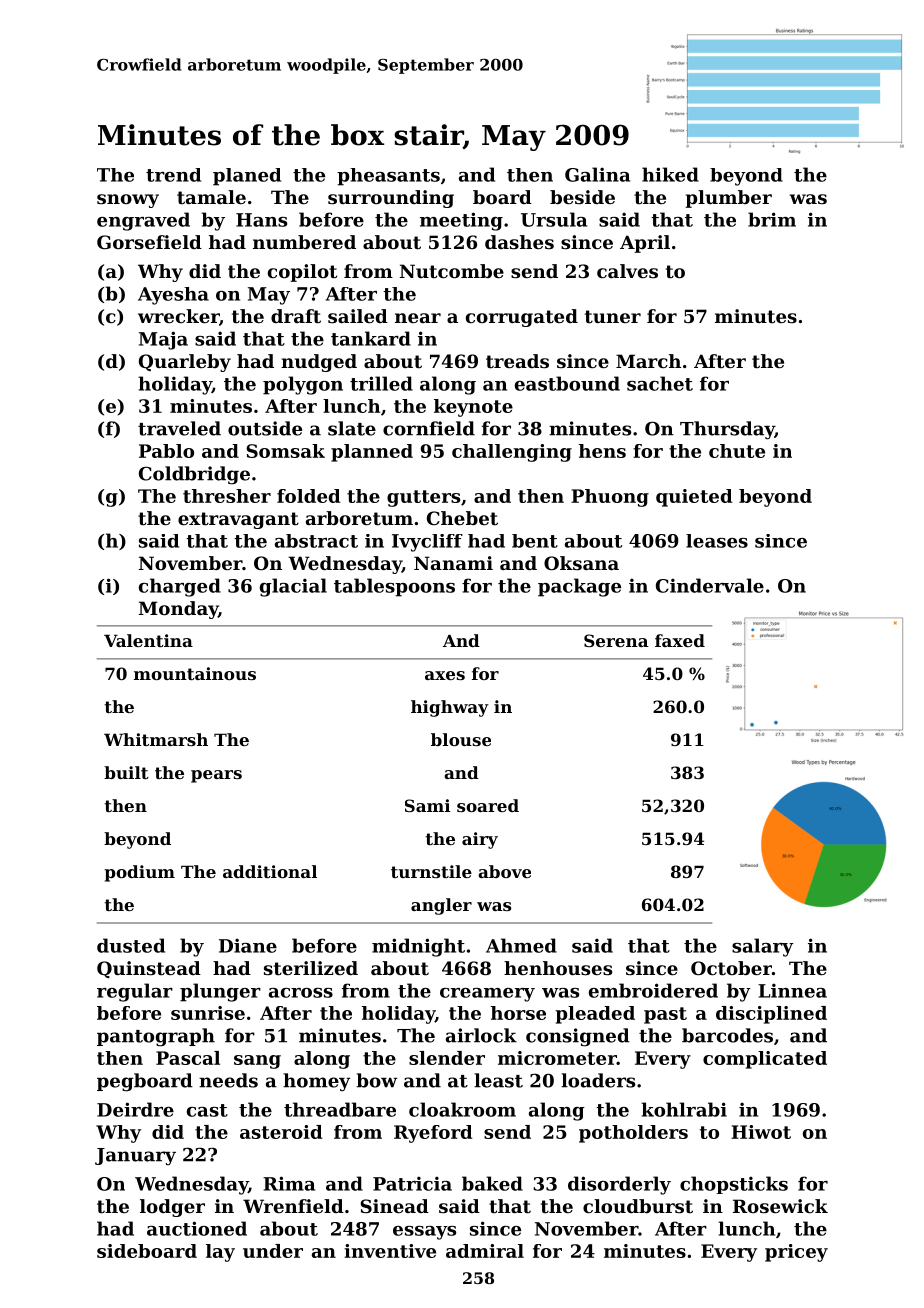  Describe the element at coordinates (390, 1251) in the image. I see `inventive` at that location.
